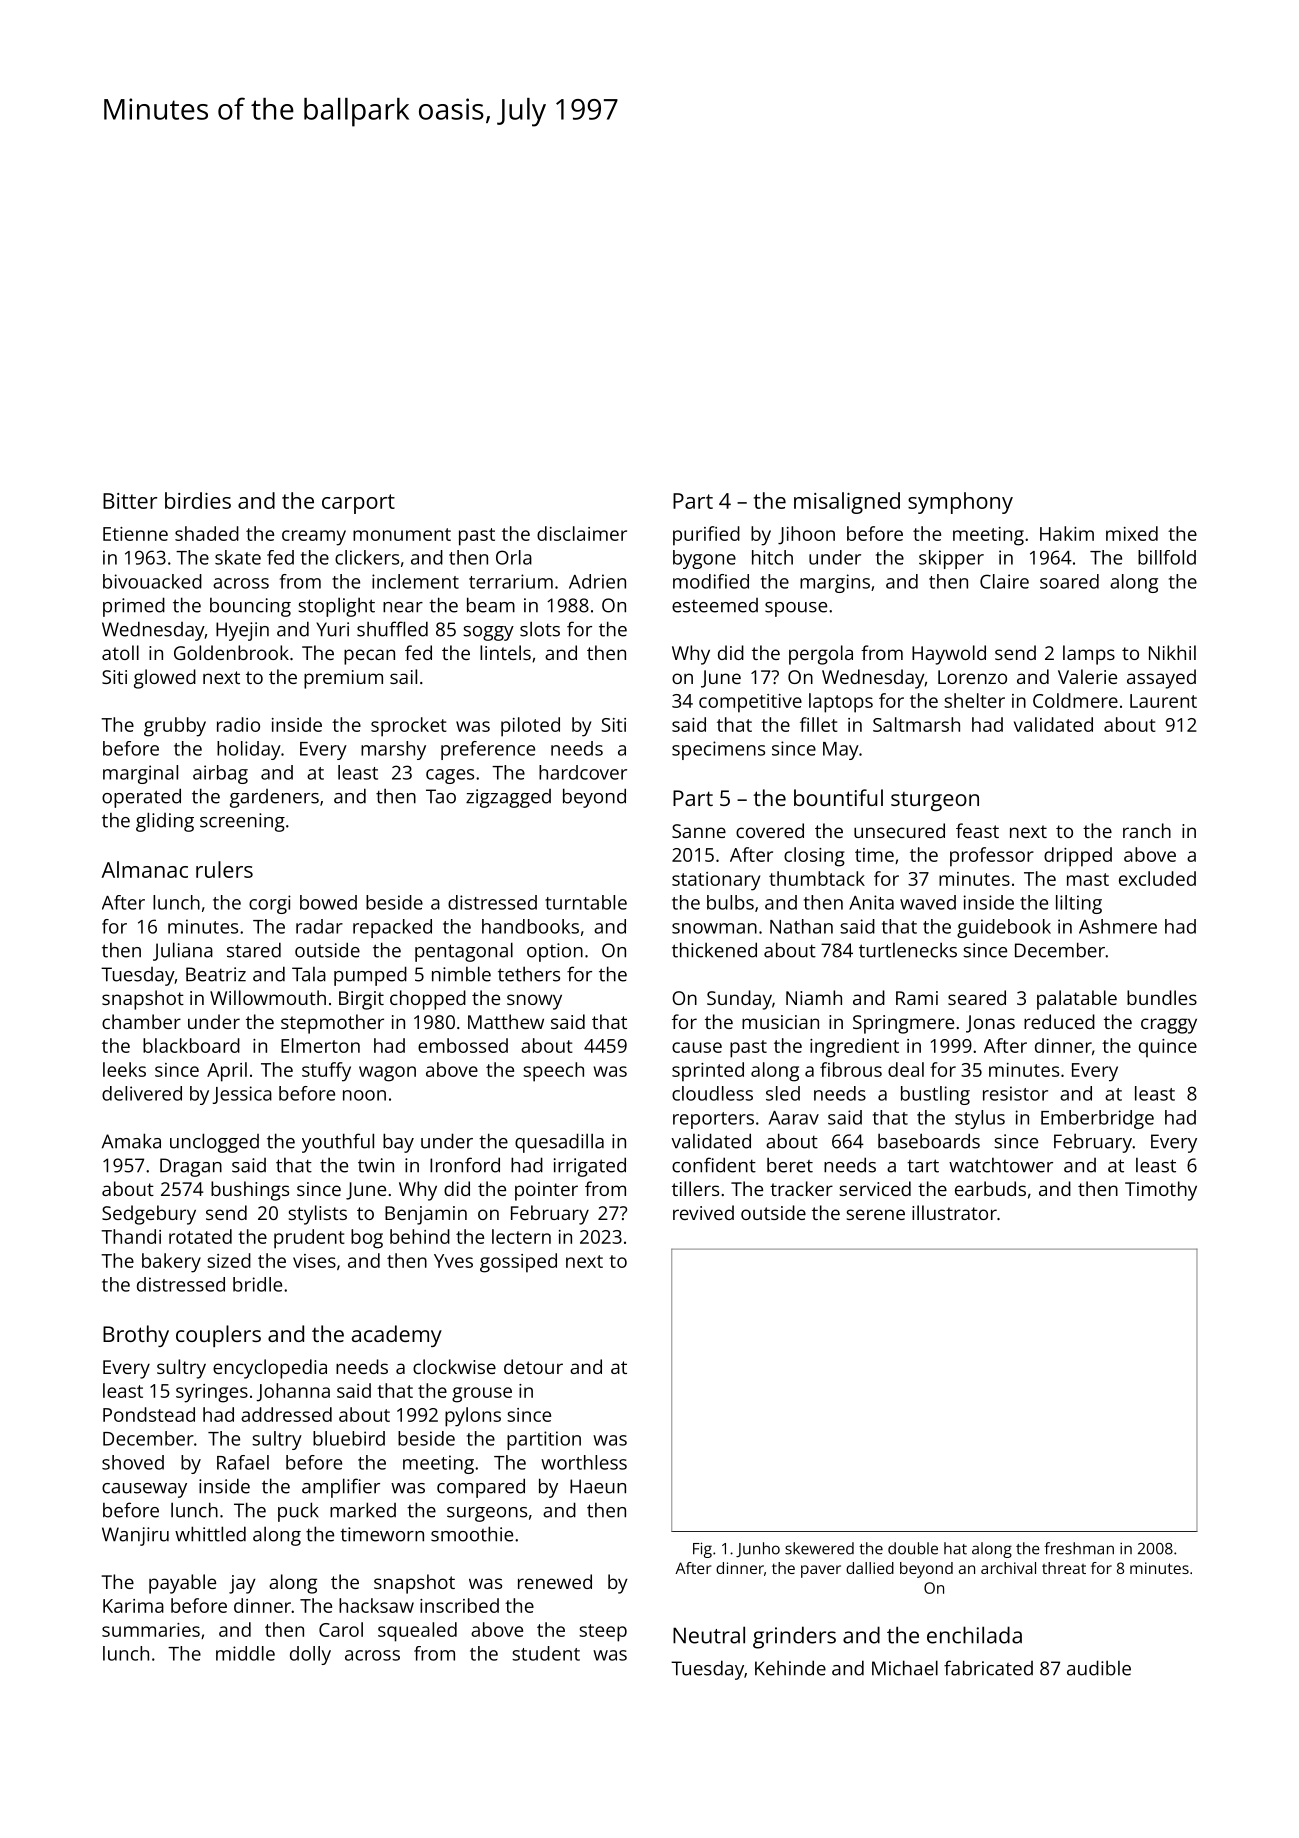 This document has width=1299, height=1838. What do you see at coordinates (533, 1366) in the document?
I see `detour` at bounding box center [533, 1366].
